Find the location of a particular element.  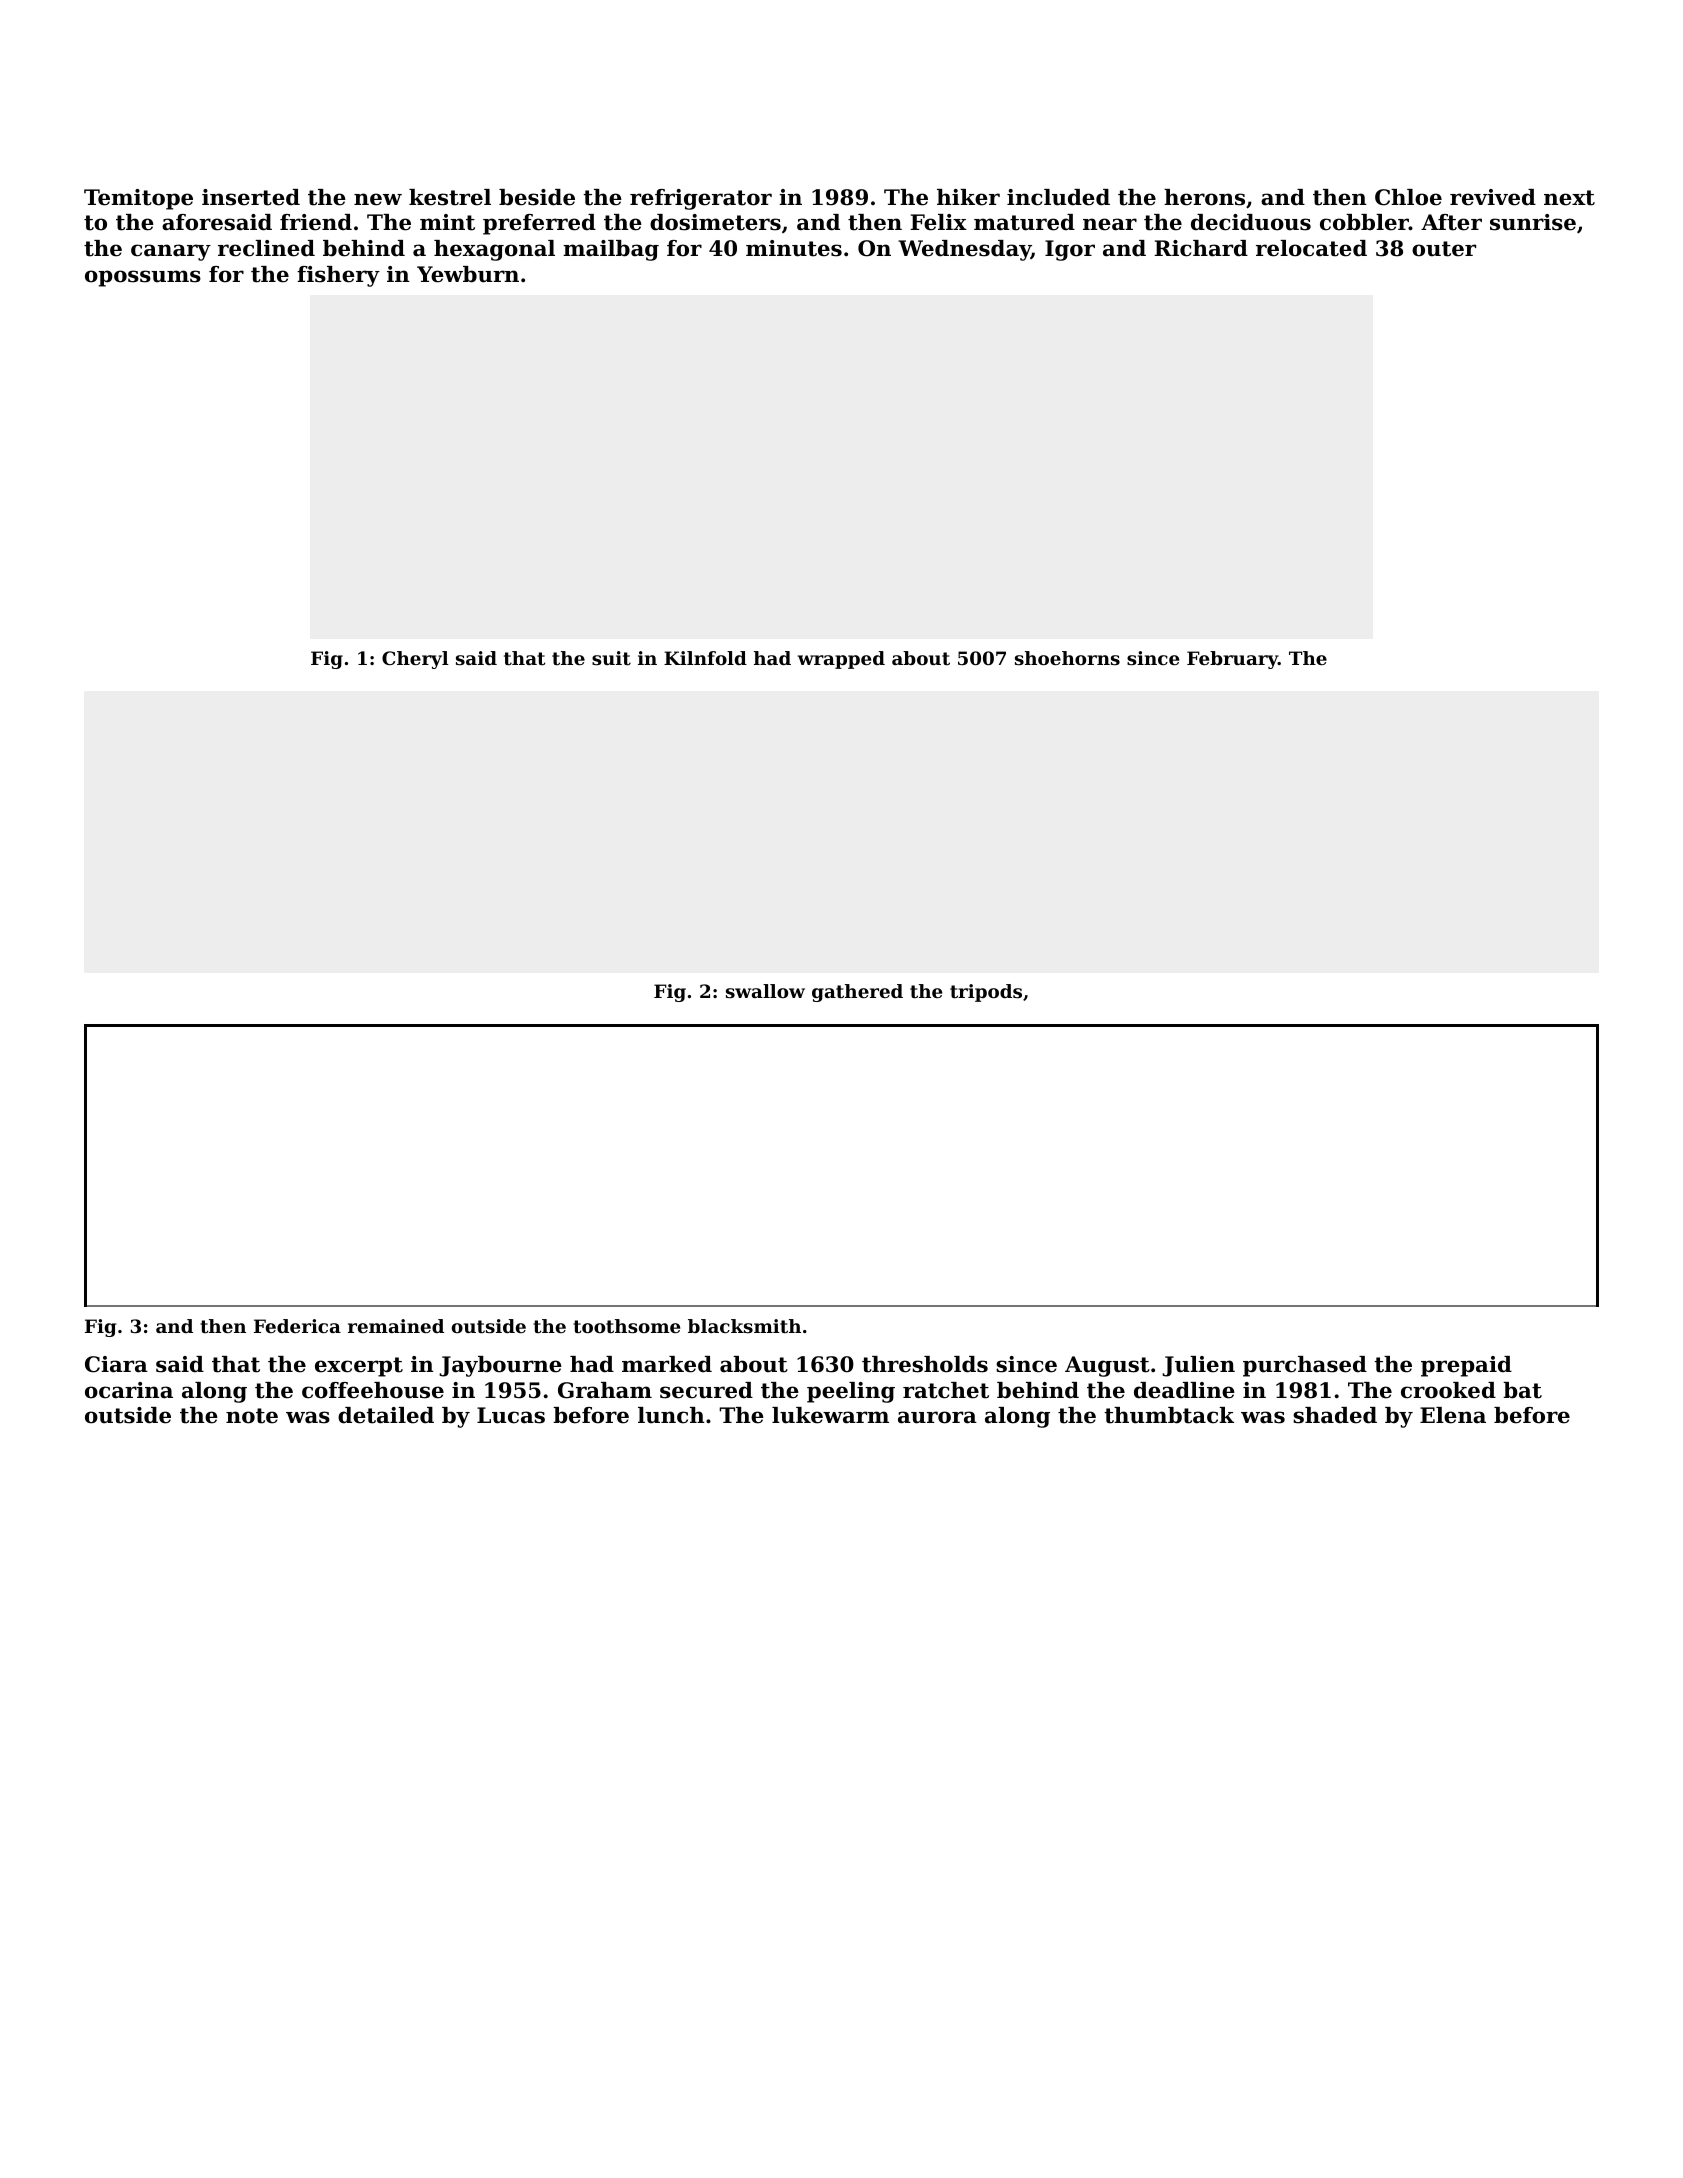

Cheryl is located at coordinates (415, 660).
